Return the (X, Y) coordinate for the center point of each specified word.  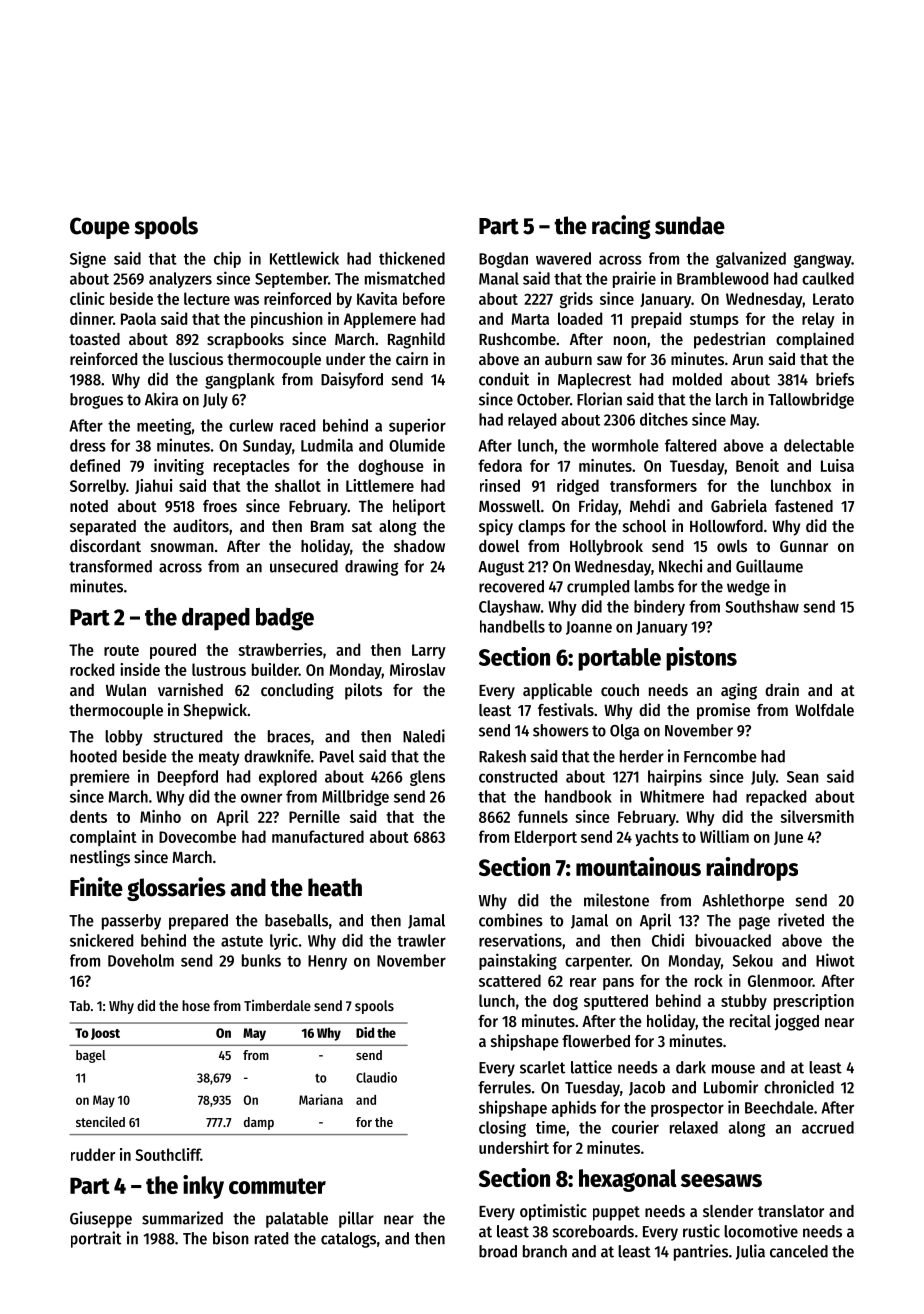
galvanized (751, 259)
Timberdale (277, 1005)
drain (782, 689)
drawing (371, 567)
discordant (105, 545)
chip (227, 259)
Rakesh (502, 756)
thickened (412, 258)
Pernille (314, 816)
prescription (814, 1002)
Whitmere (672, 796)
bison (231, 1238)
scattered (510, 980)
